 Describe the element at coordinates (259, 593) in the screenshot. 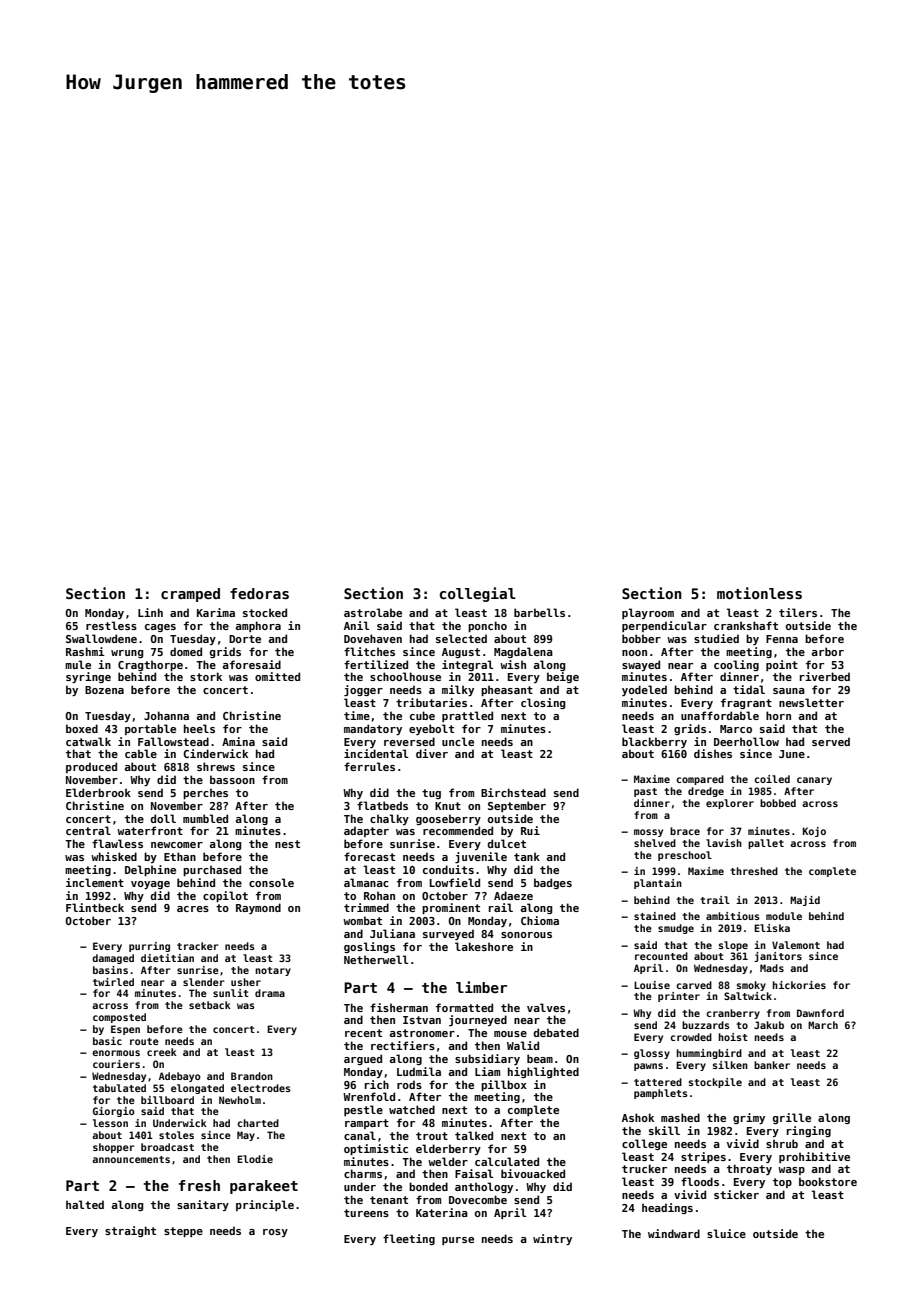

I see `fedoras` at that location.
